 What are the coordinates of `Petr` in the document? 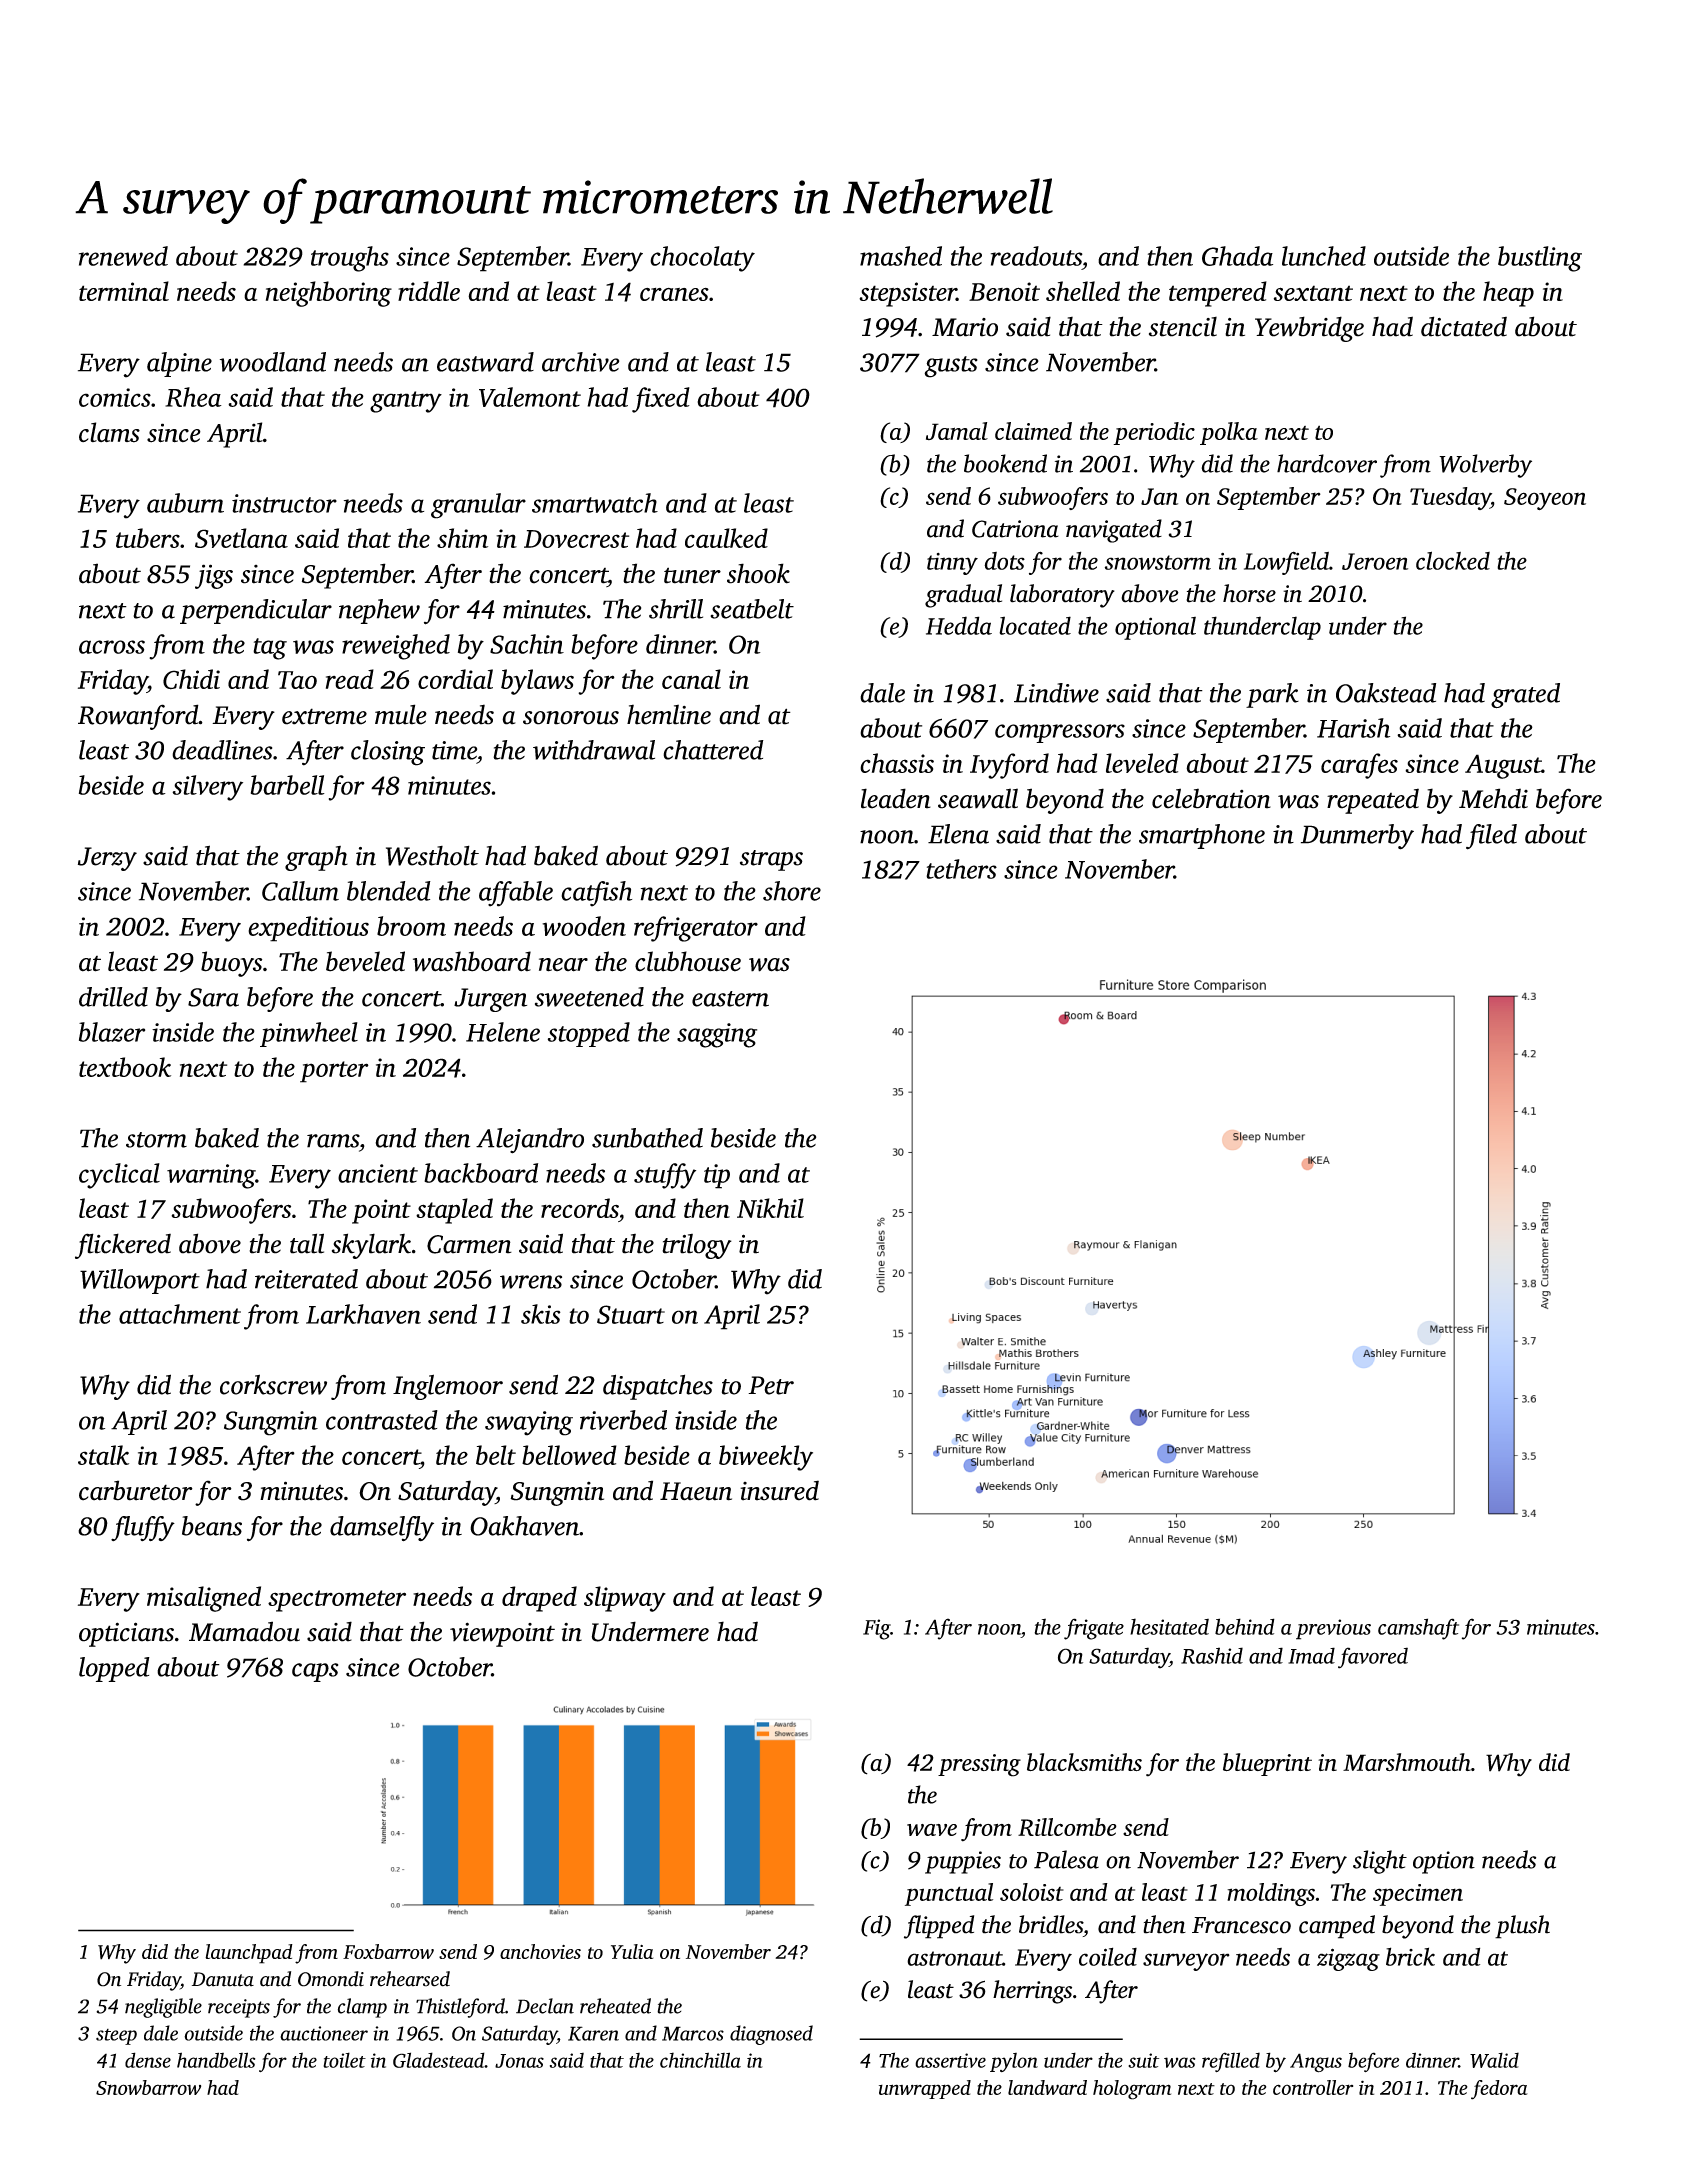 It's located at (771, 1385).
